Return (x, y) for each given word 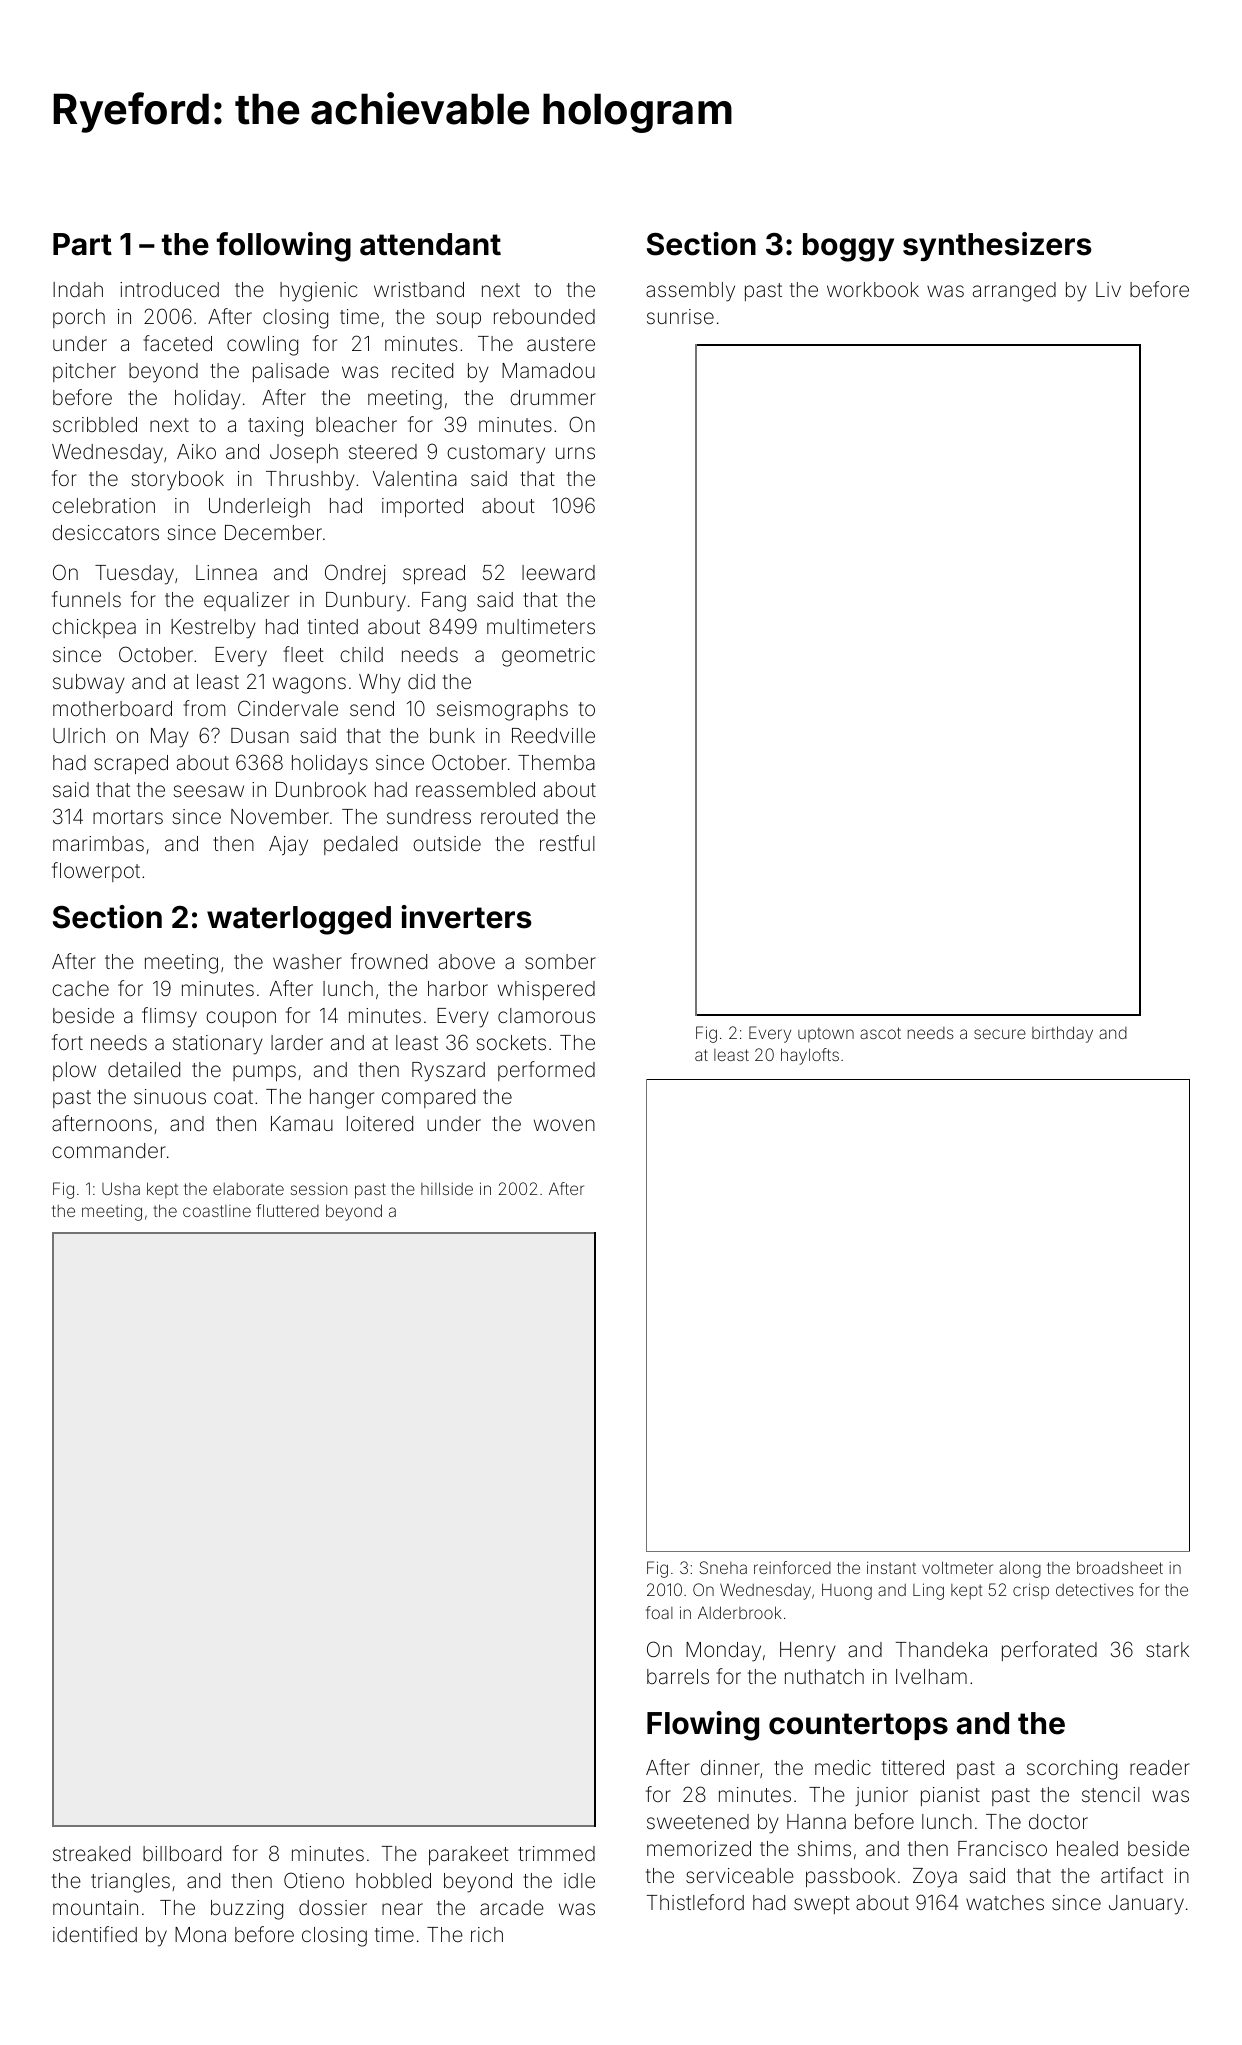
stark (1167, 1649)
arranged (1014, 292)
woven (564, 1125)
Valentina (415, 478)
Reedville (553, 735)
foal (659, 1612)
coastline (217, 1211)
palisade (291, 372)
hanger (342, 1099)
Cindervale (288, 708)
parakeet (469, 1855)
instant (891, 1567)
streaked (91, 1853)
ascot (880, 1033)
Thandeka (941, 1649)
